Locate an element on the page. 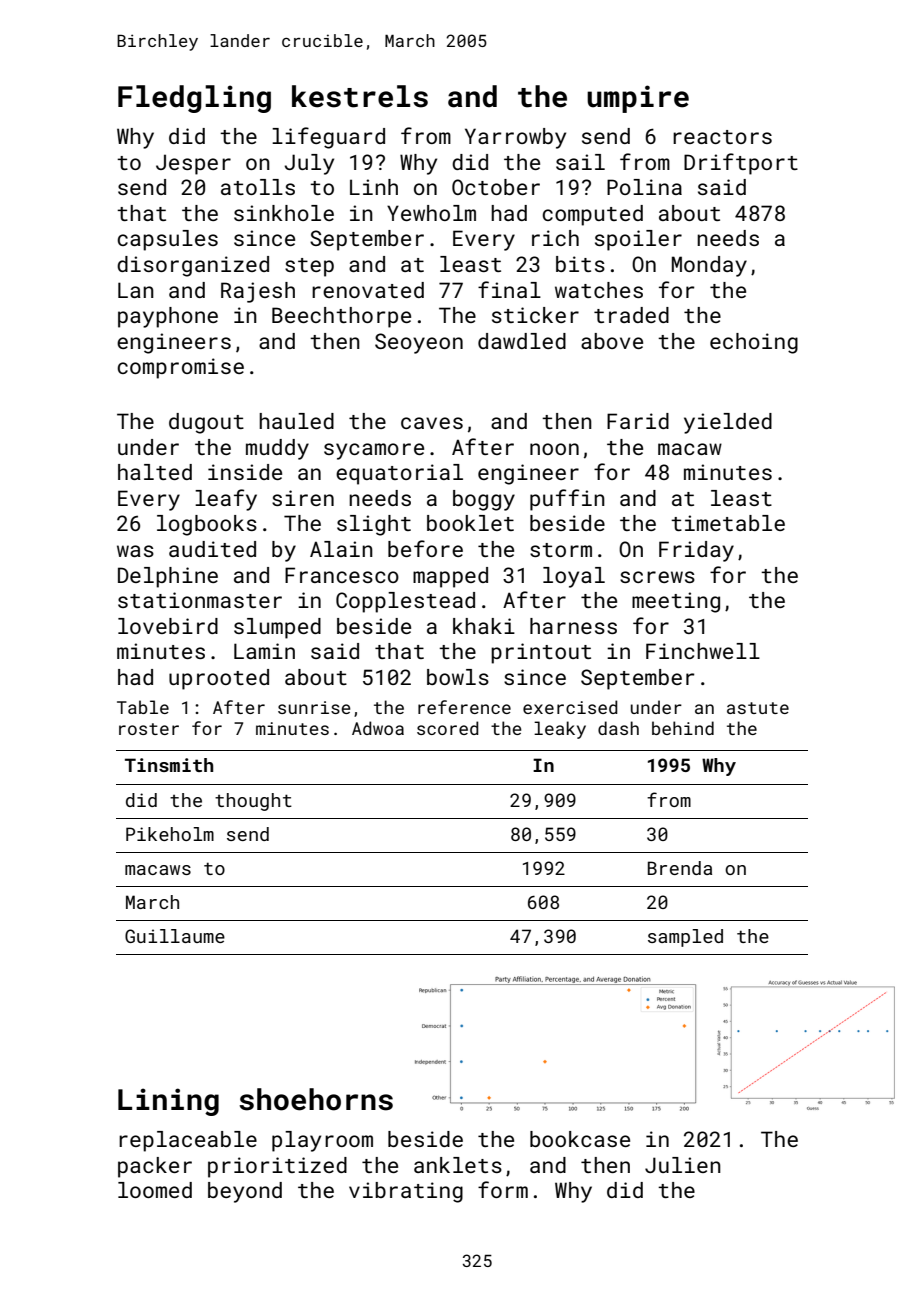 The image size is (924, 1311). Driftport is located at coordinates (741, 164).
